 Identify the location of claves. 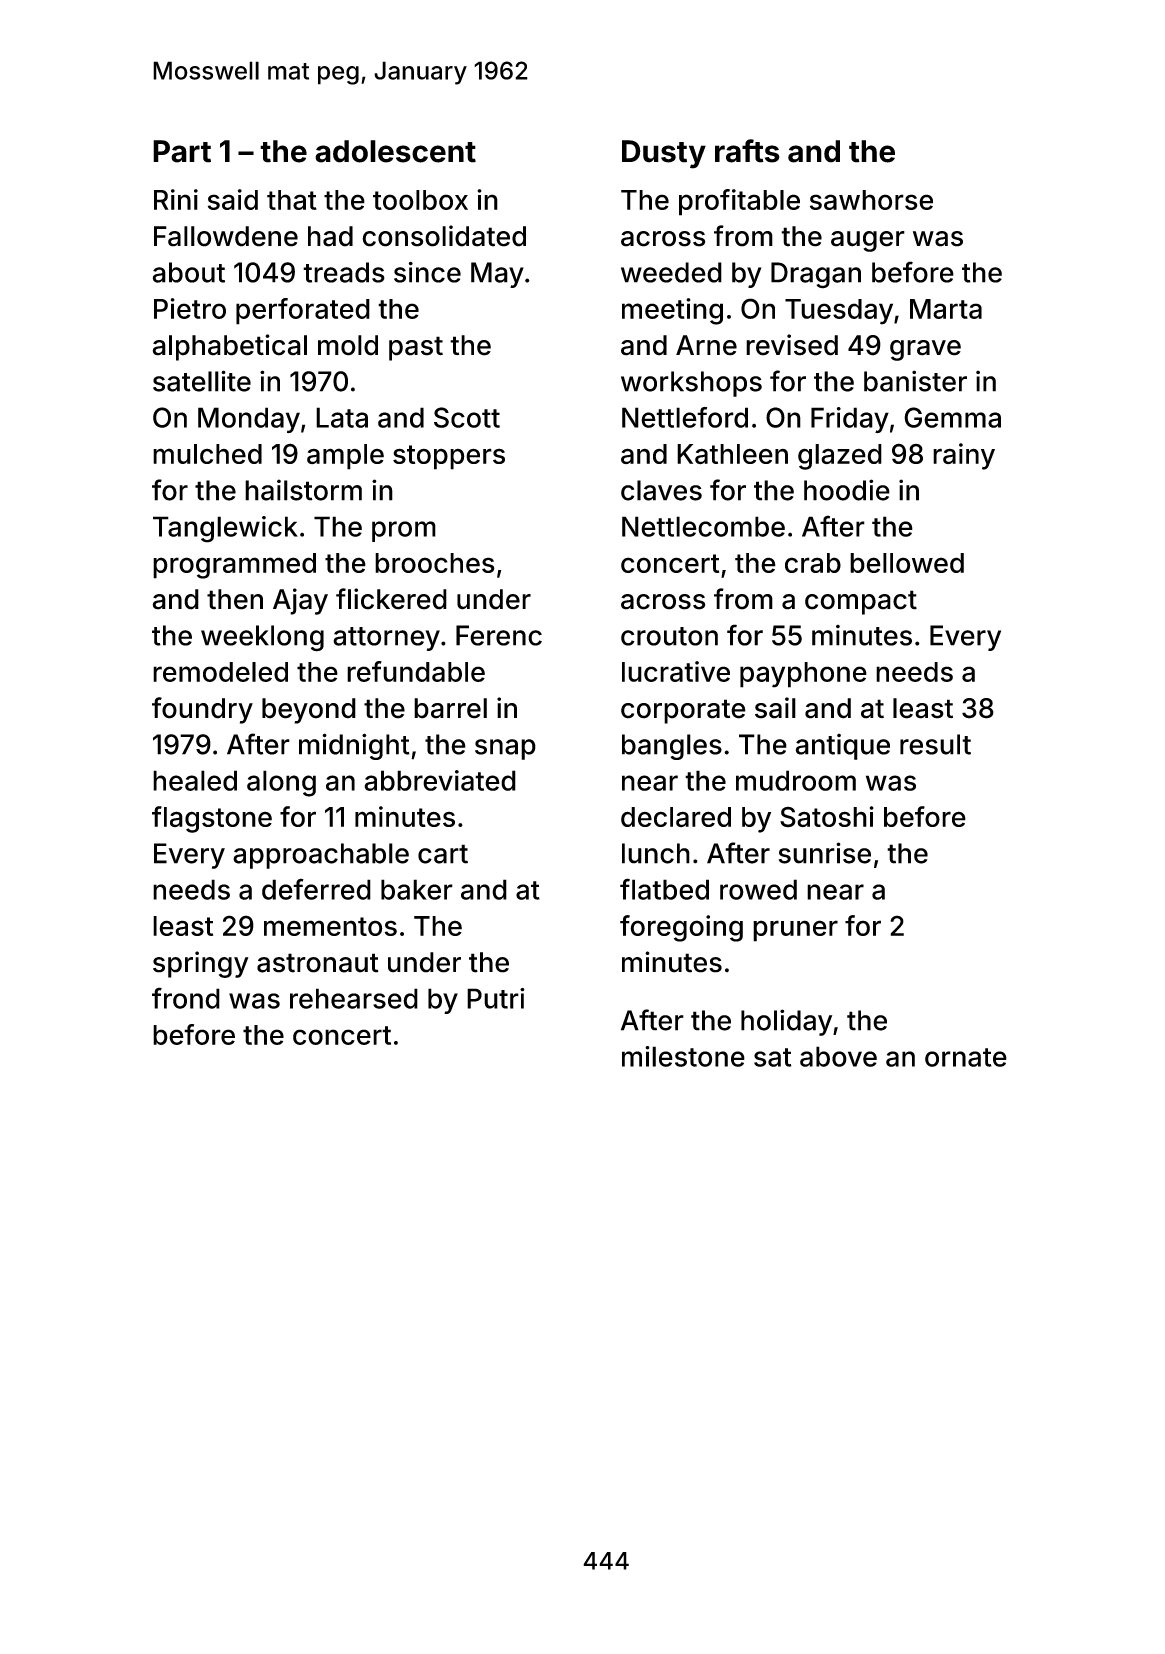
(661, 490).
